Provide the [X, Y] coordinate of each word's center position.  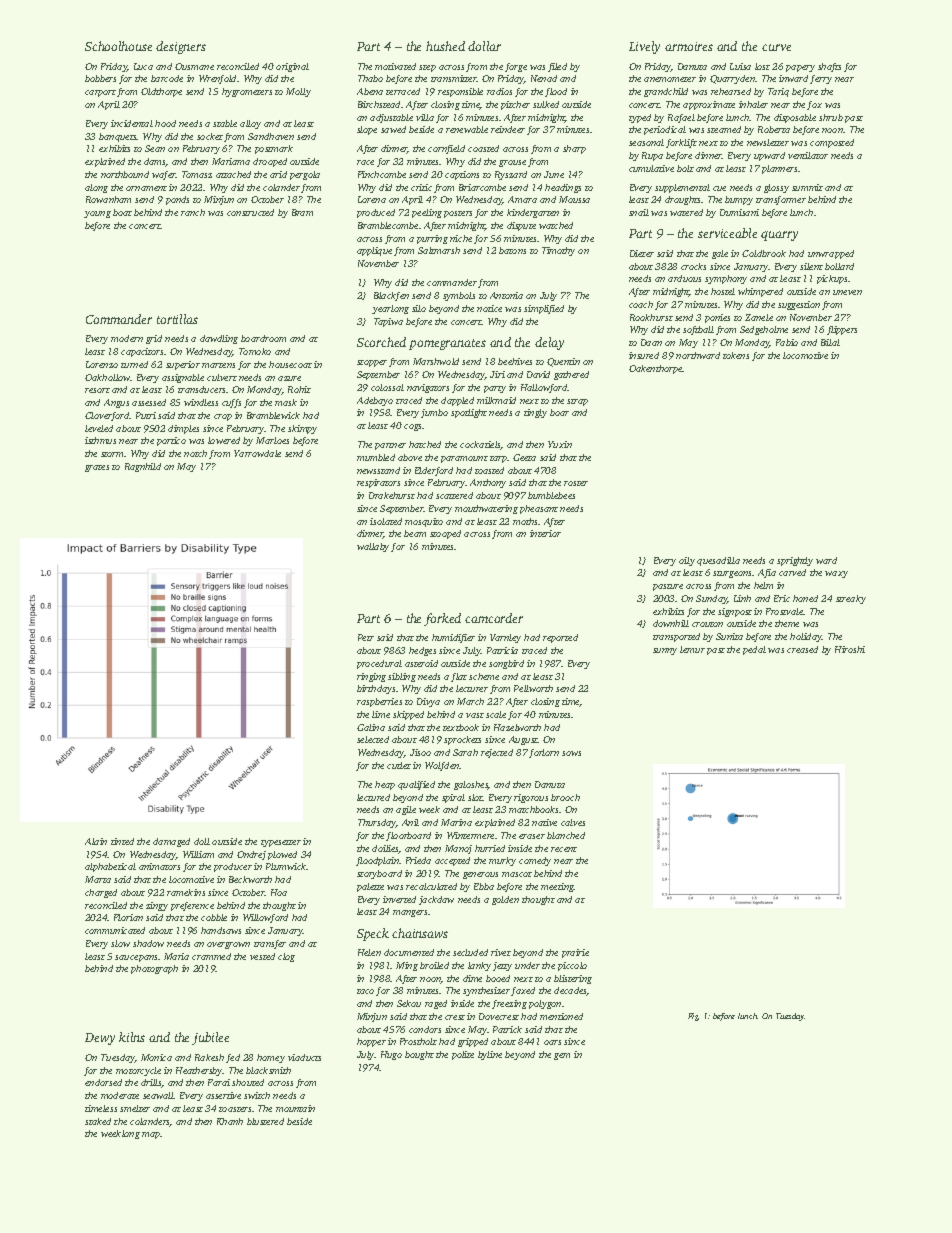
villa [425, 117]
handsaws [221, 930]
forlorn [544, 753]
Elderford [434, 471]
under [527, 965]
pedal [754, 650]
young [97, 214]
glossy [776, 188]
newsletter [768, 142]
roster [576, 483]
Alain [96, 841]
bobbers [100, 78]
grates [97, 468]
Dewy [100, 1039]
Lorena [372, 199]
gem [562, 1056]
